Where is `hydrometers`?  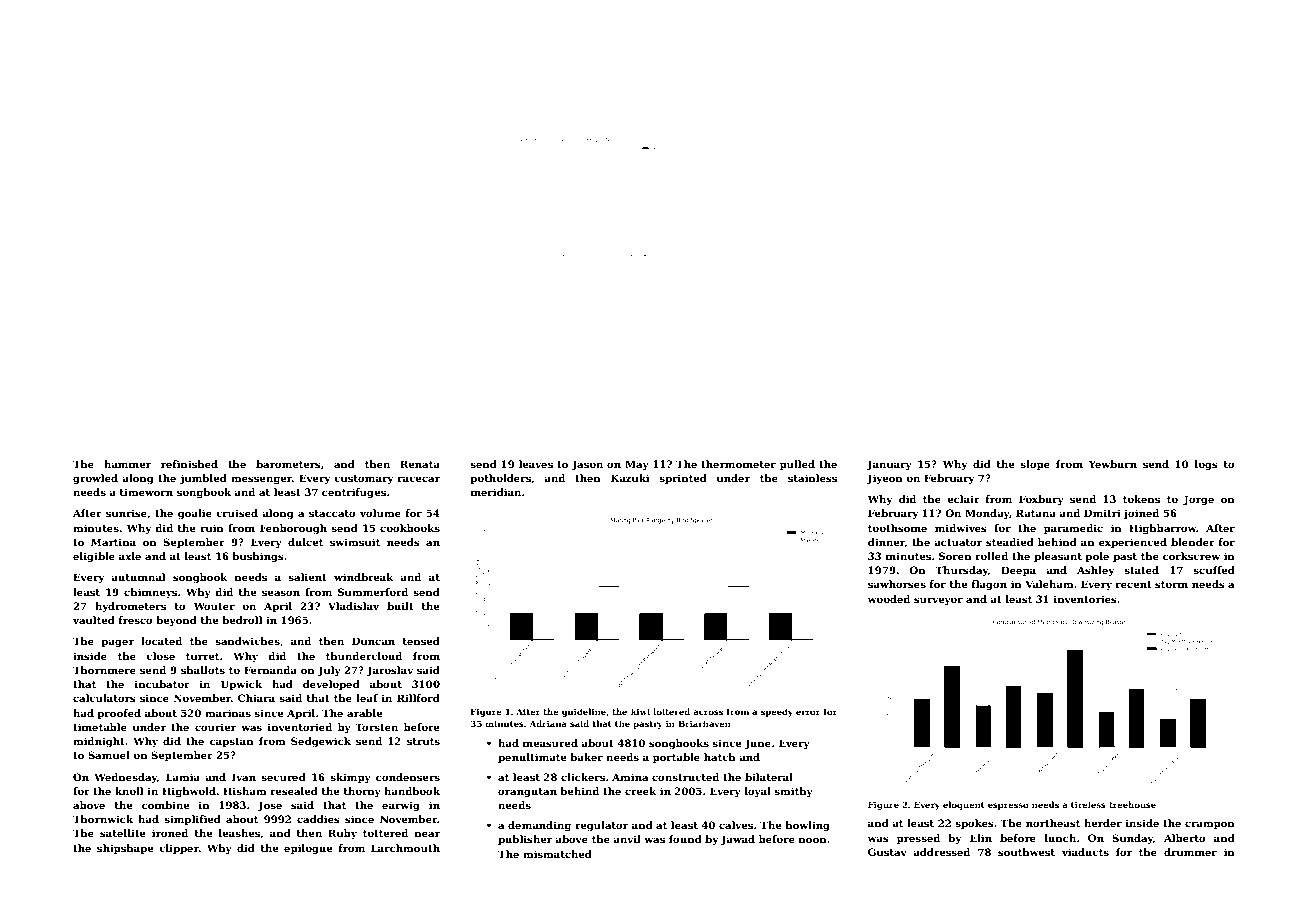 hydrometers is located at coordinates (130, 607).
